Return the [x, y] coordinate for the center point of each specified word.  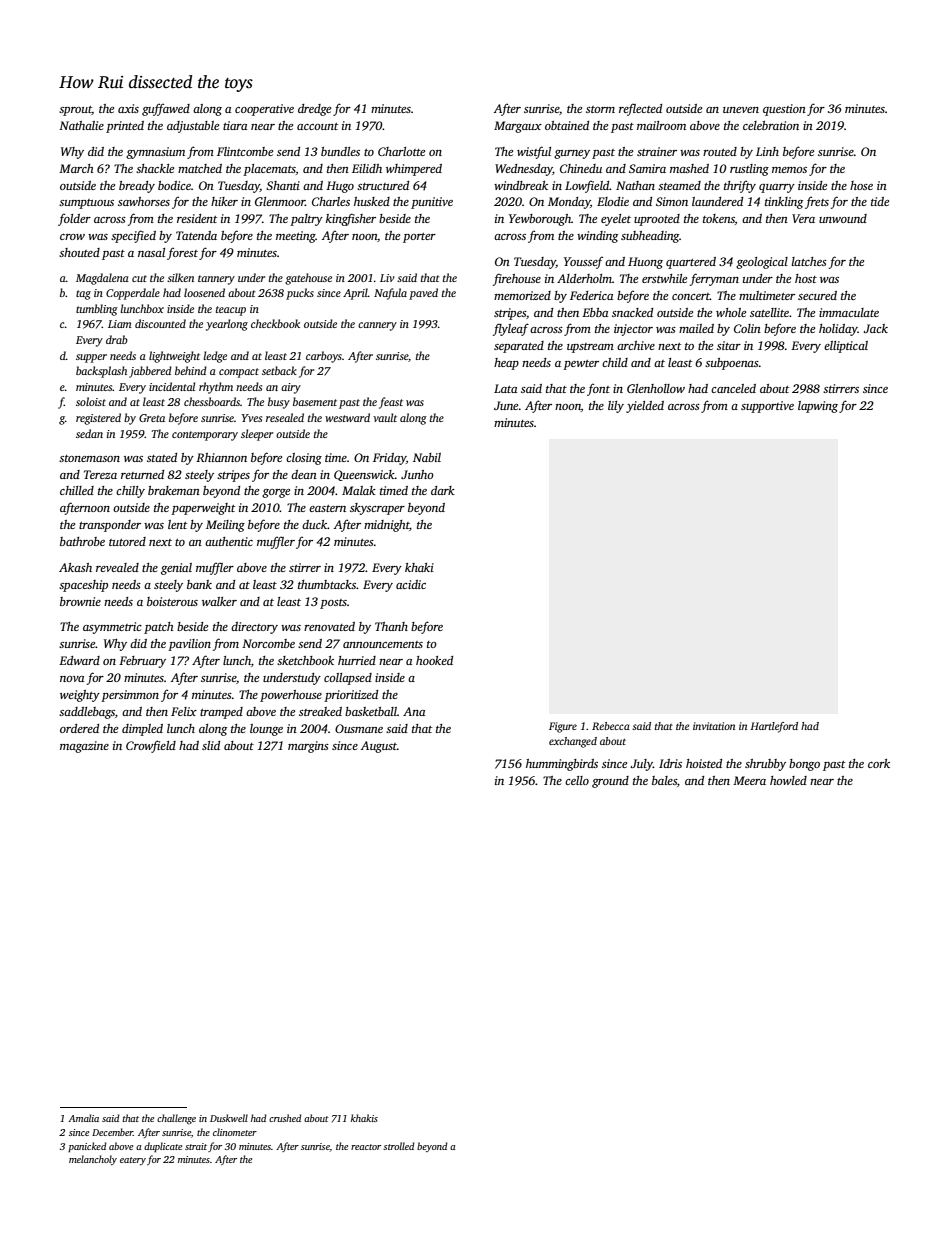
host [806, 278]
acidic [411, 584]
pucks [300, 294]
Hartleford [774, 727]
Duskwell [229, 1118]
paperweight [203, 509]
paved [423, 294]
